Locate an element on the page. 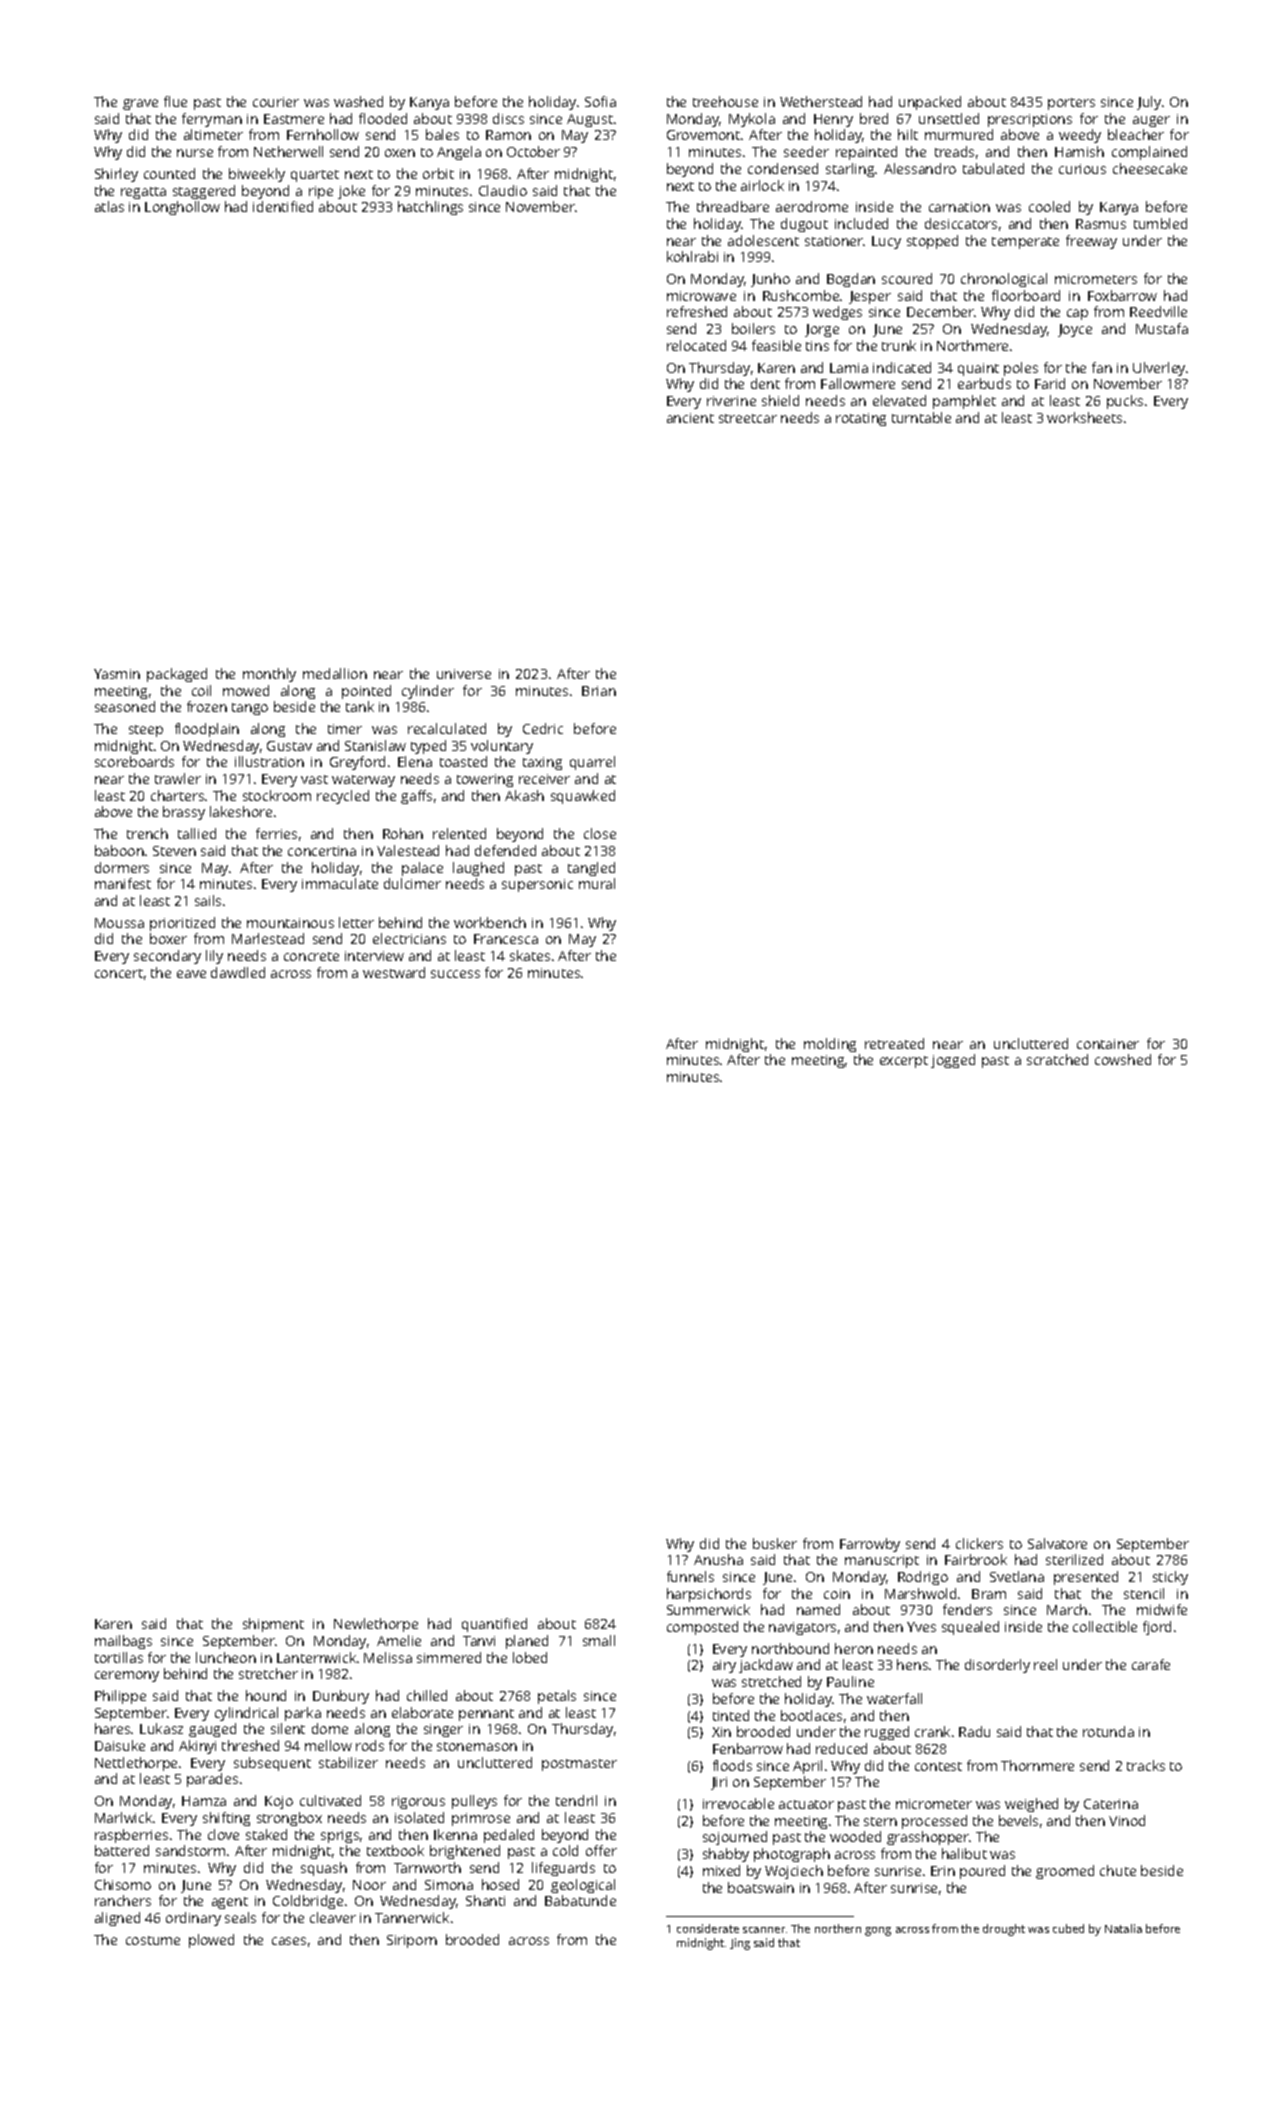 Image resolution: width=1283 pixels, height=2113 pixels. Valestead is located at coordinates (408, 850).
